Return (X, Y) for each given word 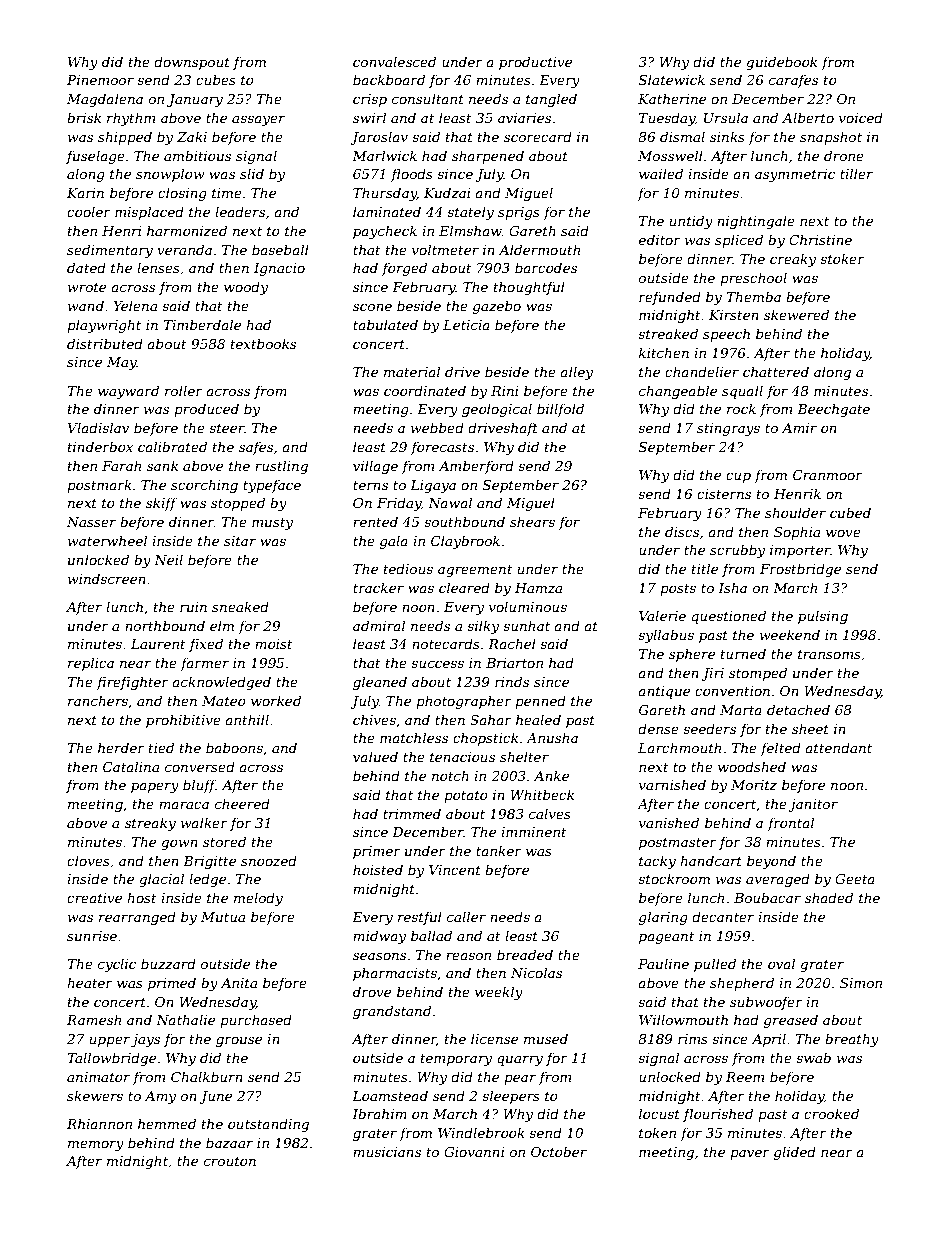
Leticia (466, 325)
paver (750, 1154)
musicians (387, 1152)
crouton (230, 1161)
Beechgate (833, 410)
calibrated (172, 446)
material (412, 371)
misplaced (149, 213)
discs (682, 531)
